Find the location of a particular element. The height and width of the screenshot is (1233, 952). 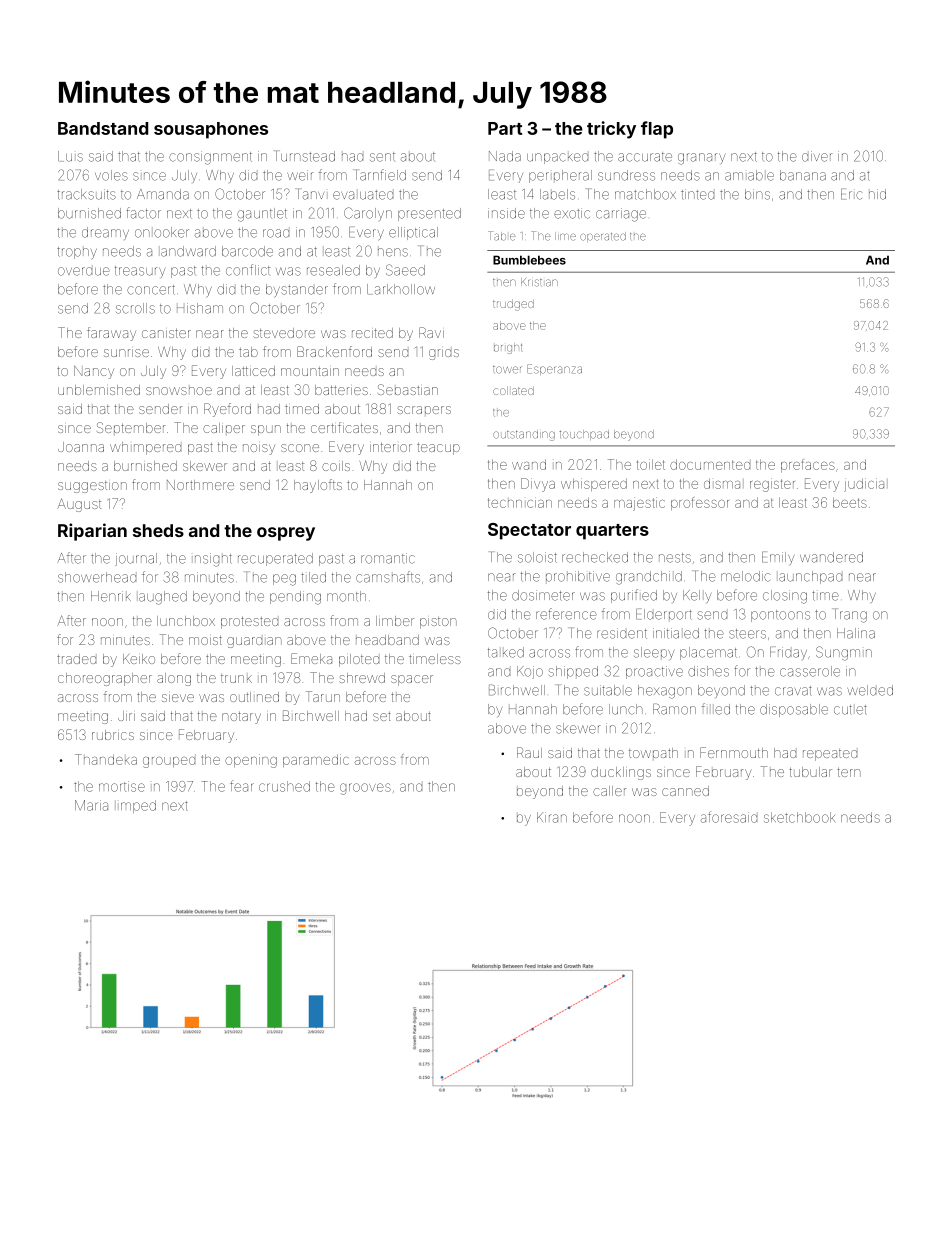

technician is located at coordinates (520, 502).
